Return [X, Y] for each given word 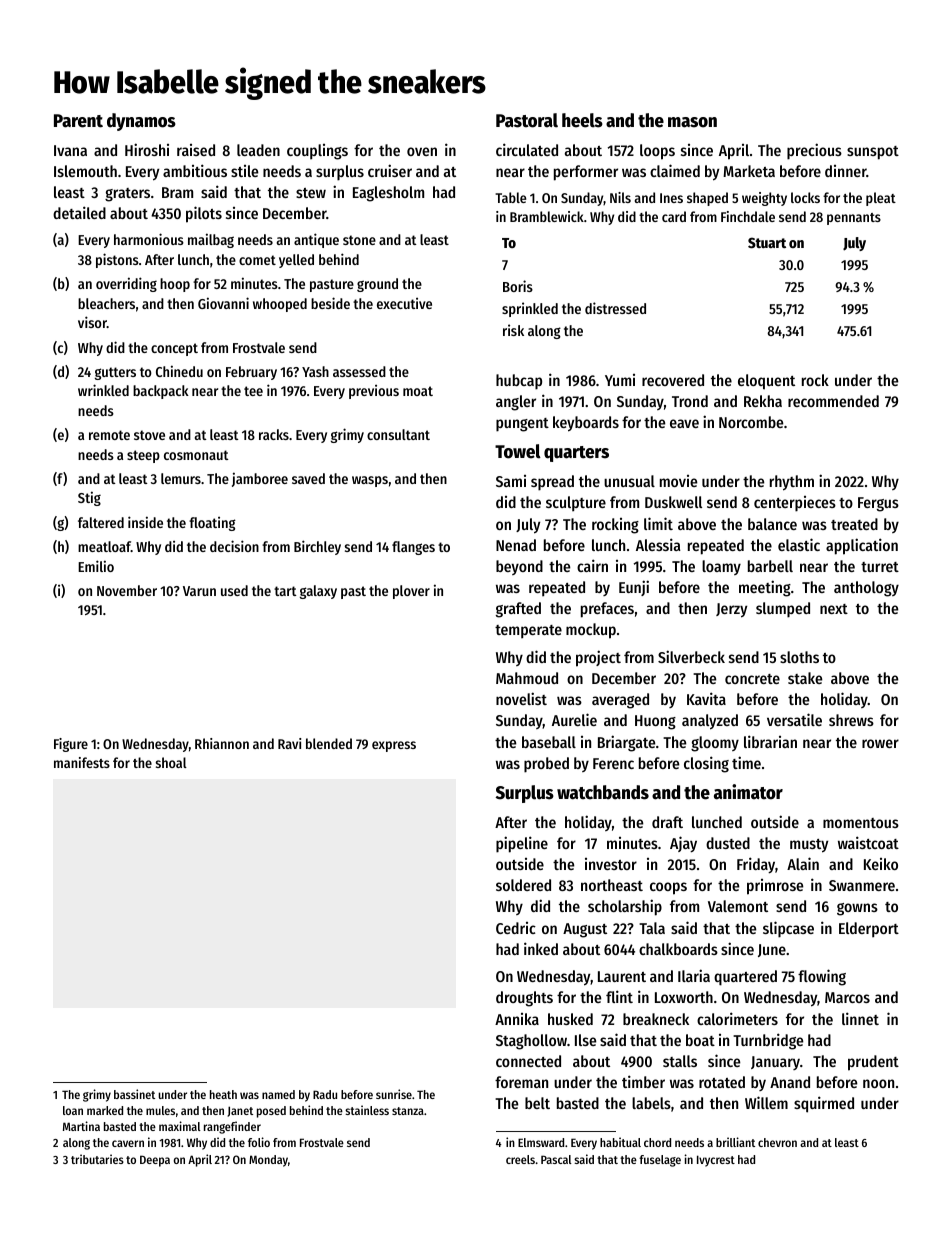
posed [271, 1112]
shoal [171, 762]
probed [546, 765]
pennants [854, 219]
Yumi [620, 380]
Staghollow [531, 1042]
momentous [861, 823]
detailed [79, 212]
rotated [722, 1082]
